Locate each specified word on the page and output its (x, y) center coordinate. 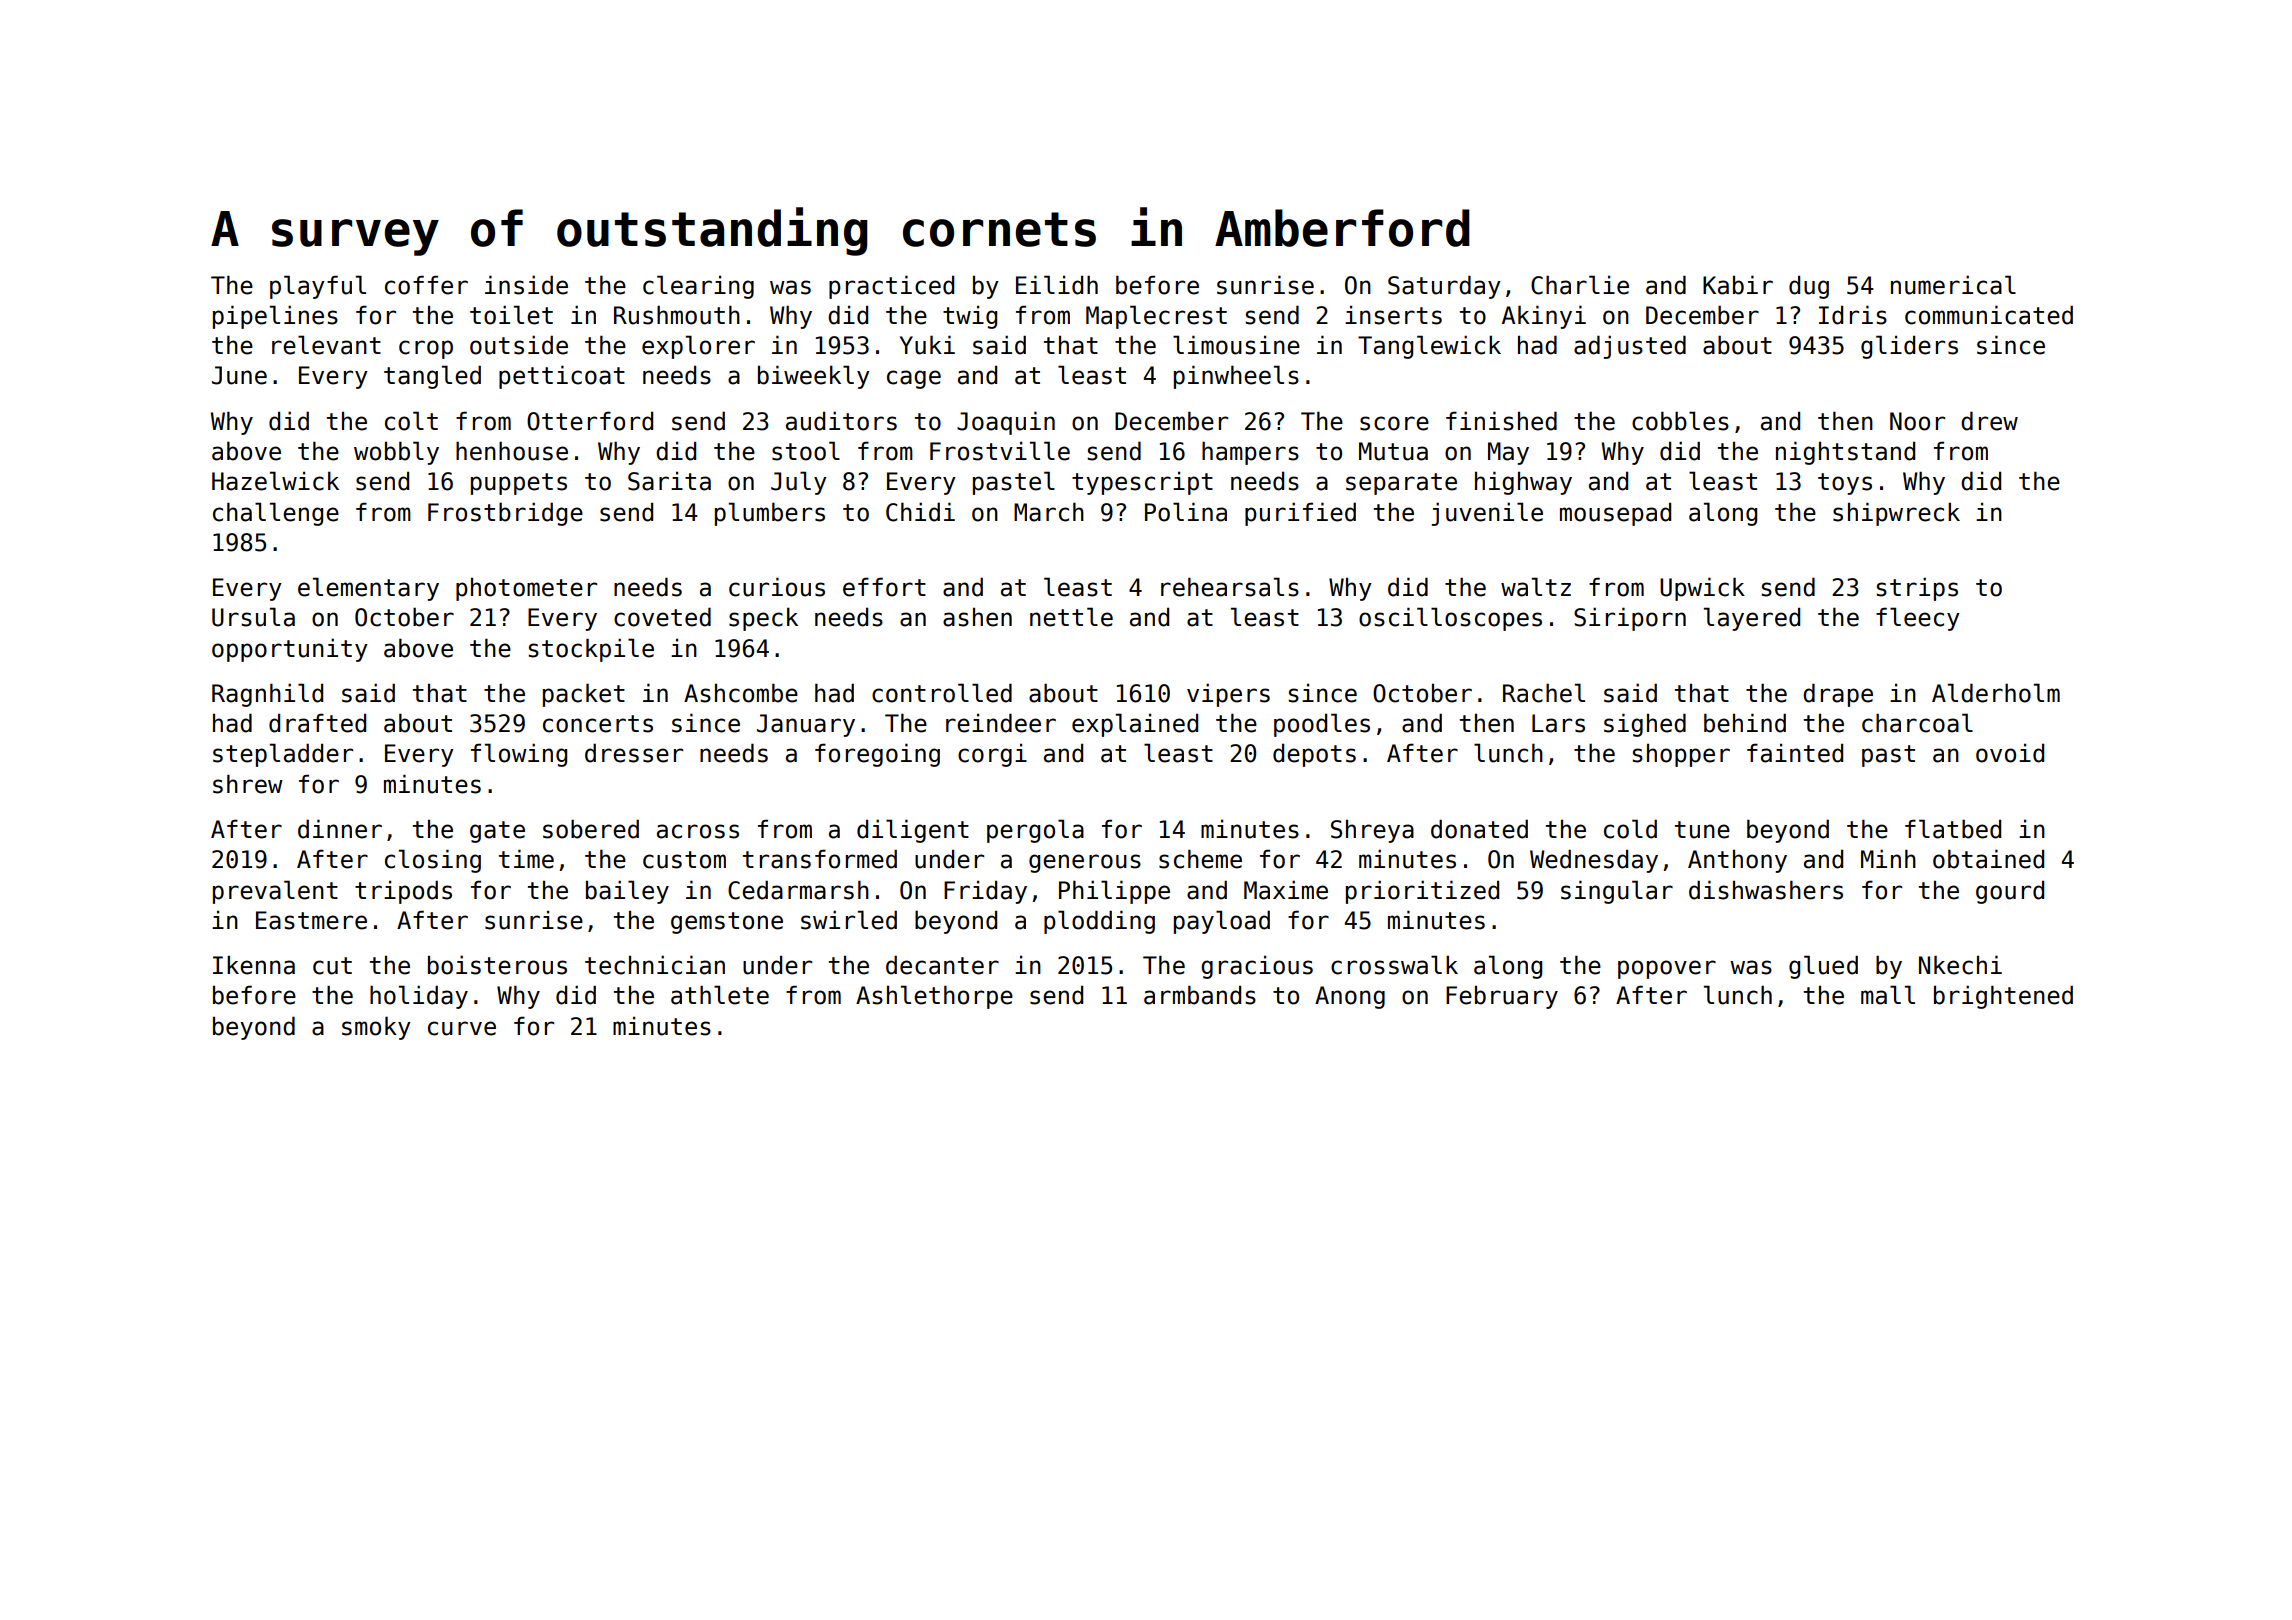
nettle (1071, 617)
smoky (376, 1028)
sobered (591, 829)
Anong (1350, 997)
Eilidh (1057, 285)
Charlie (1580, 285)
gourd (2010, 892)
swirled (849, 920)
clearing (698, 287)
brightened (2003, 997)
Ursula (253, 617)
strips (1917, 589)
